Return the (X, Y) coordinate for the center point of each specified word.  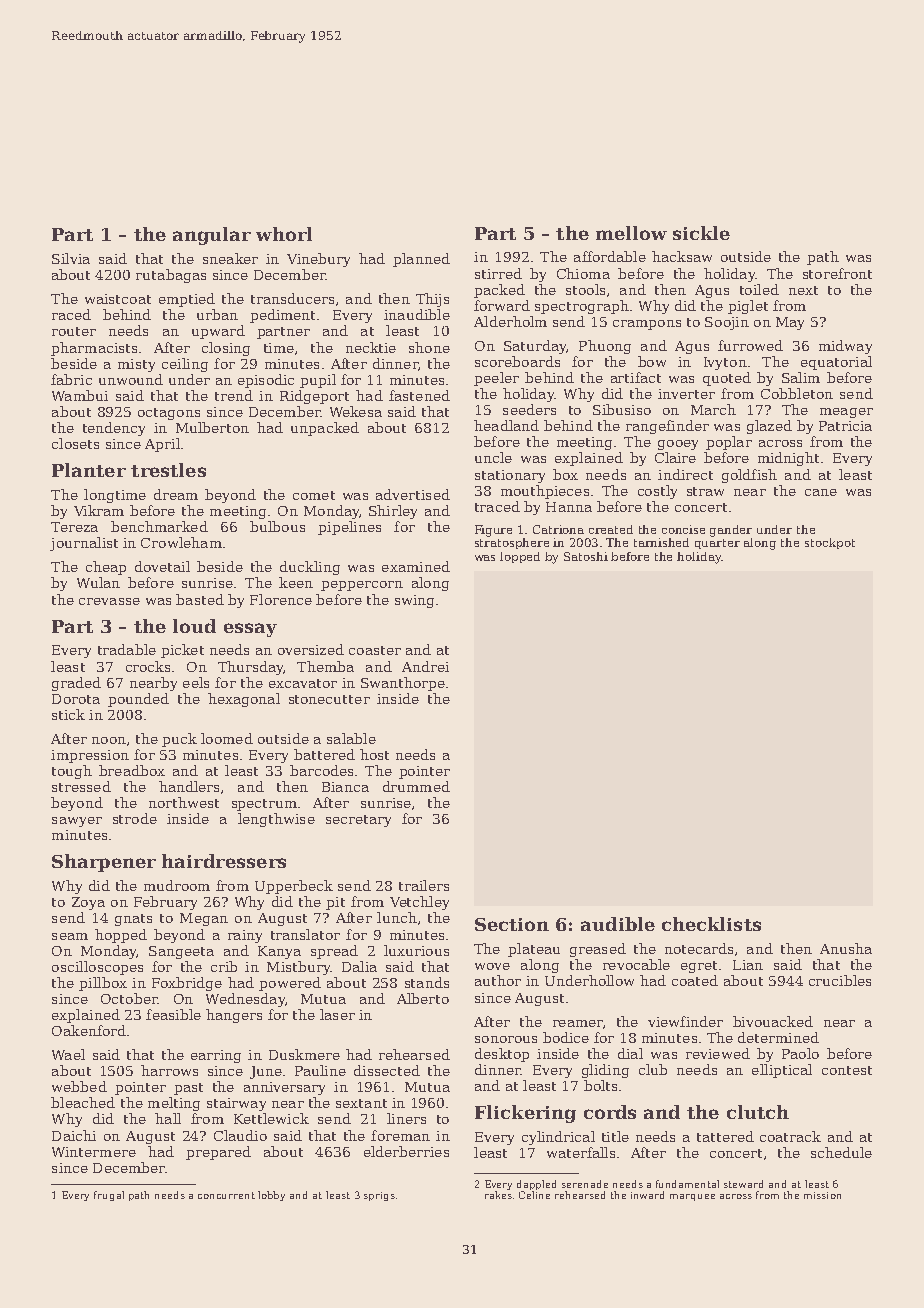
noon (109, 740)
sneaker (230, 258)
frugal (109, 1196)
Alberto (423, 998)
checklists (711, 924)
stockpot (830, 543)
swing (414, 601)
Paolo (800, 1053)
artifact (636, 377)
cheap (106, 568)
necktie (371, 347)
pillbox (103, 984)
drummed (416, 786)
